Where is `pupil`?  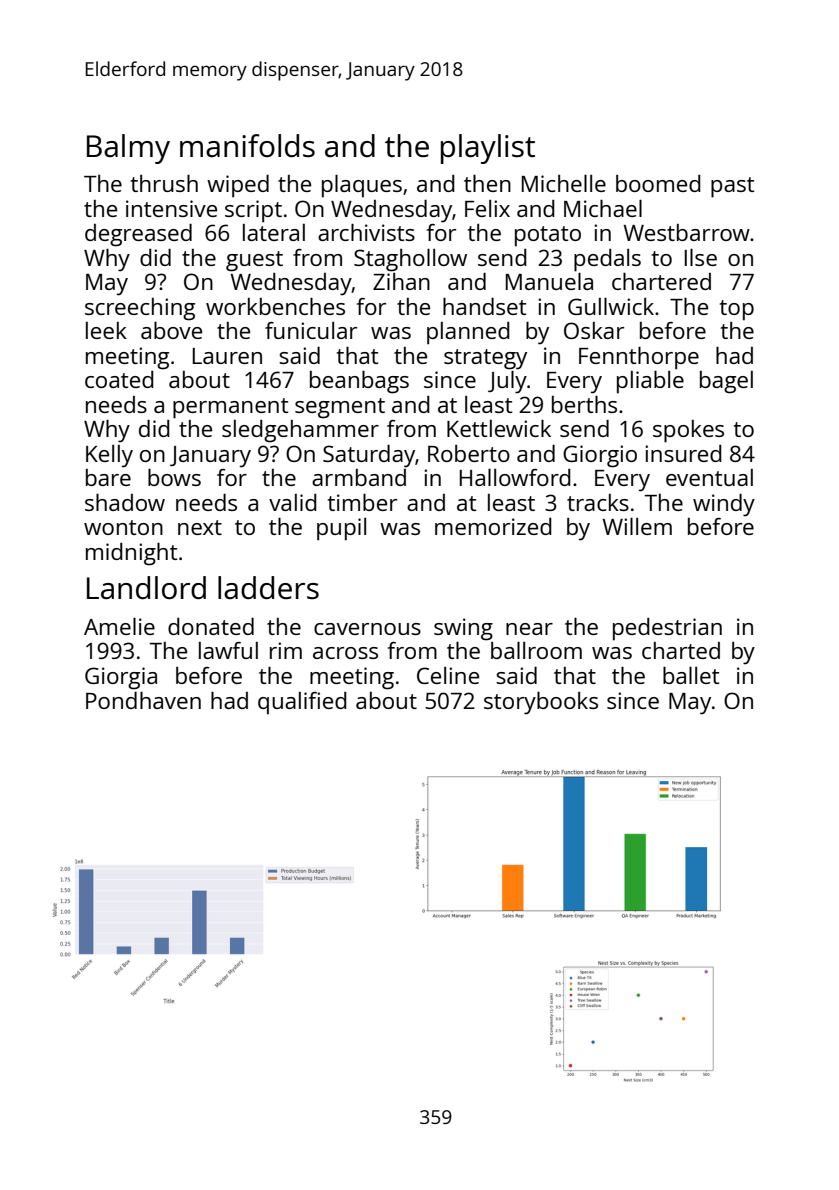 pupil is located at coordinates (341, 529).
